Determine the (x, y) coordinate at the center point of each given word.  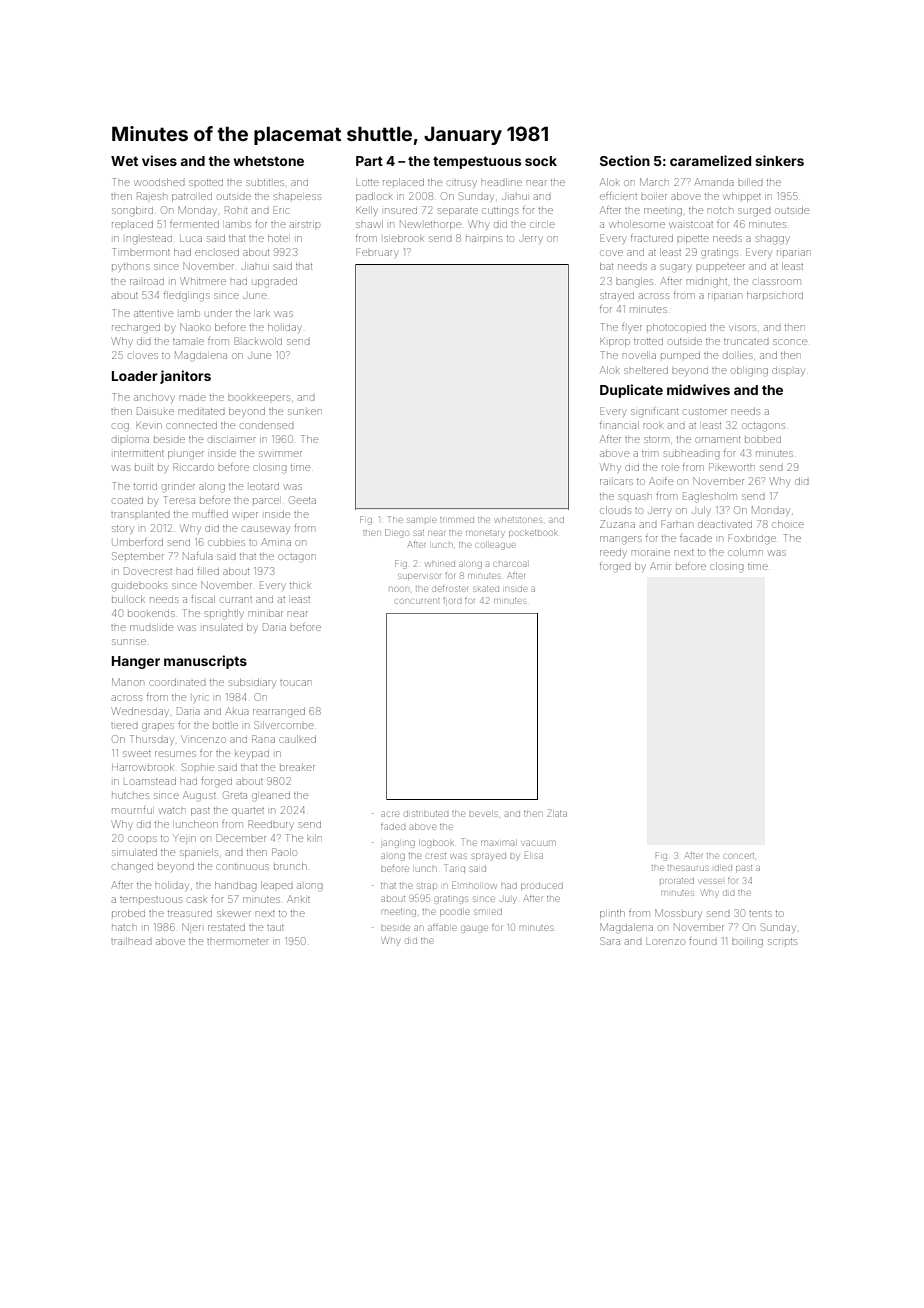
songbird (132, 211)
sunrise (129, 642)
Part (369, 161)
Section (625, 160)
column (745, 552)
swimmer (280, 454)
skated (486, 589)
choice (788, 524)
